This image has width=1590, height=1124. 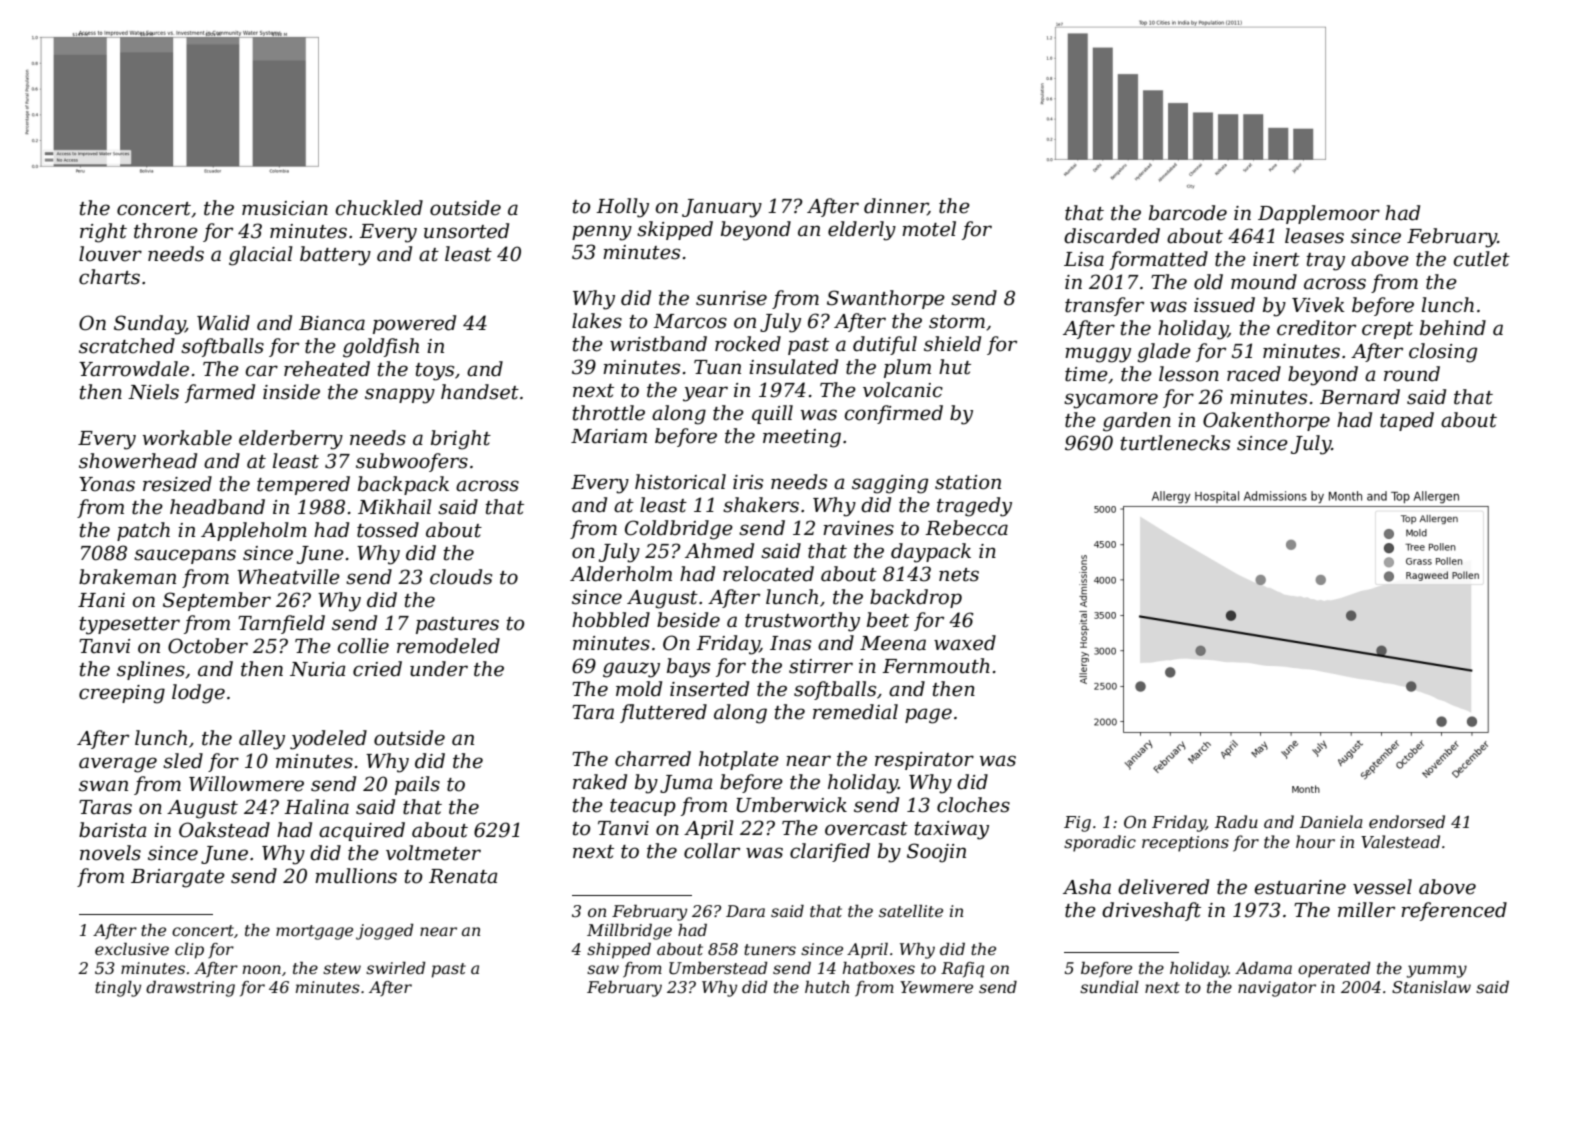 What do you see at coordinates (261, 256) in the image?
I see `glacial` at bounding box center [261, 256].
